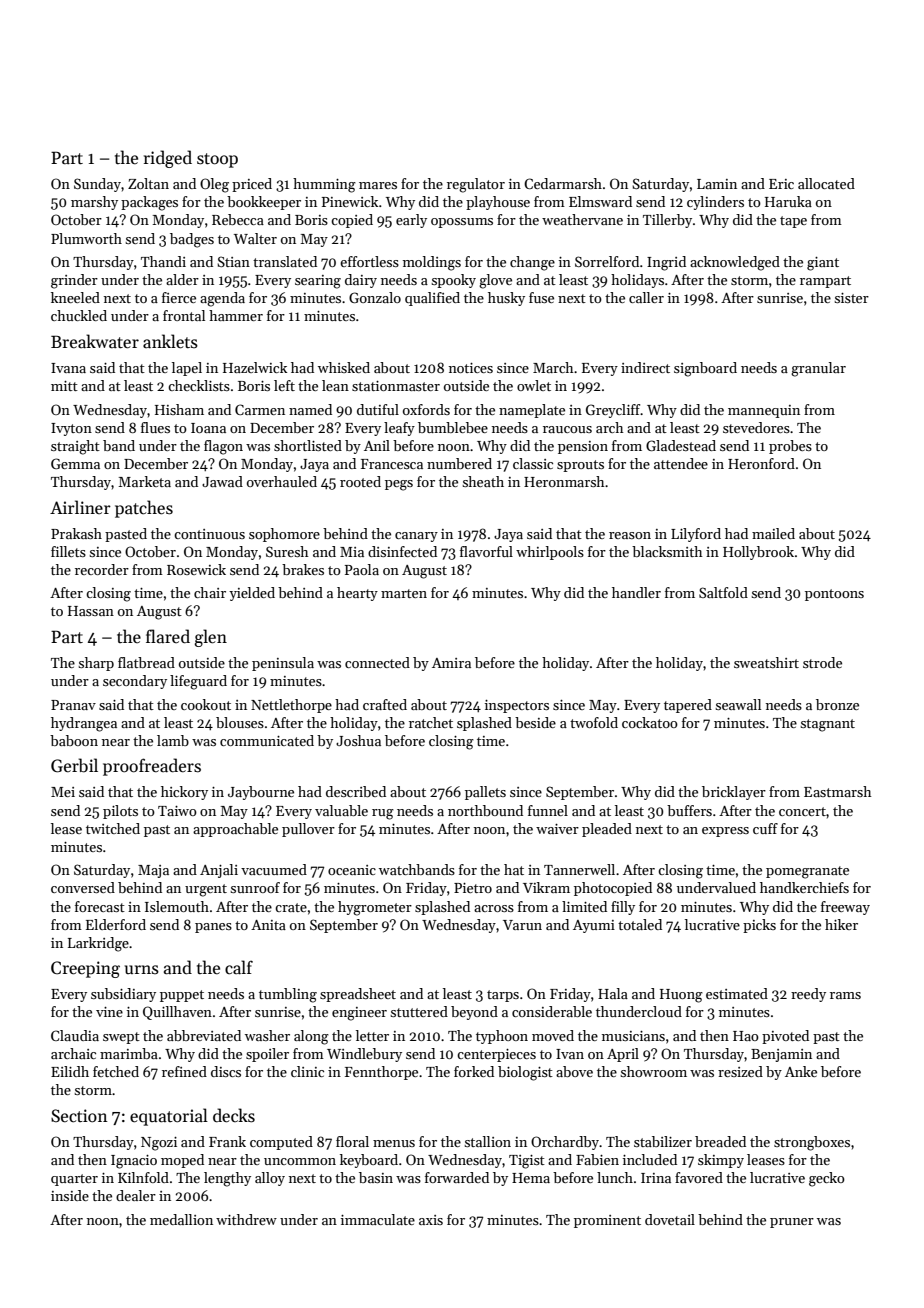  I want to click on ridged, so click(168, 159).
